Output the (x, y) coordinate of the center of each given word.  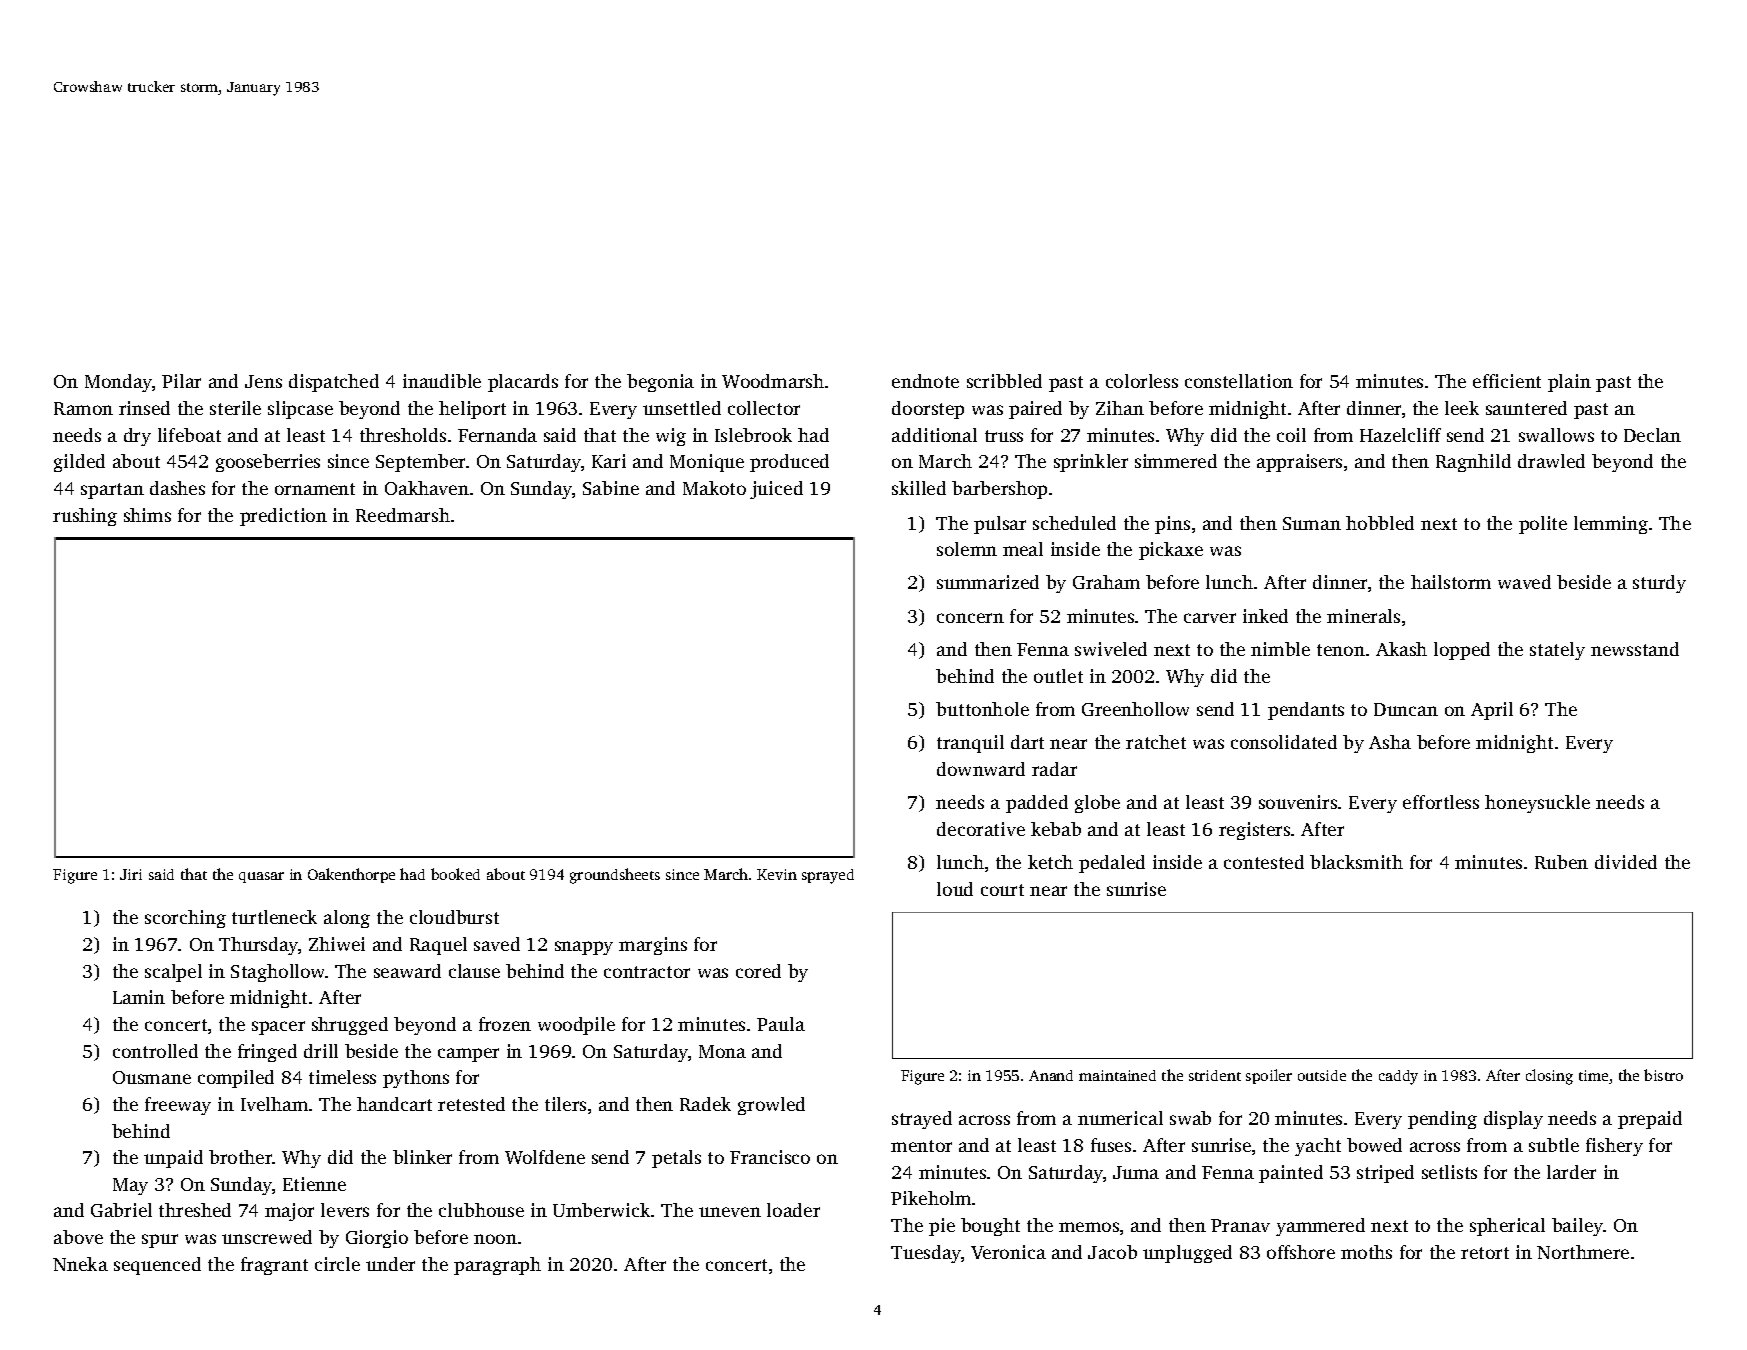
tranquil (970, 744)
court (1002, 890)
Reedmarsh (403, 515)
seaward (407, 971)
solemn (967, 549)
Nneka (80, 1264)
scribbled (1004, 381)
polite (1543, 525)
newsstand (1635, 649)
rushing (85, 517)
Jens (263, 381)
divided (1626, 862)
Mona (722, 1051)
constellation (1239, 381)
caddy (1398, 1077)
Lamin (139, 997)
